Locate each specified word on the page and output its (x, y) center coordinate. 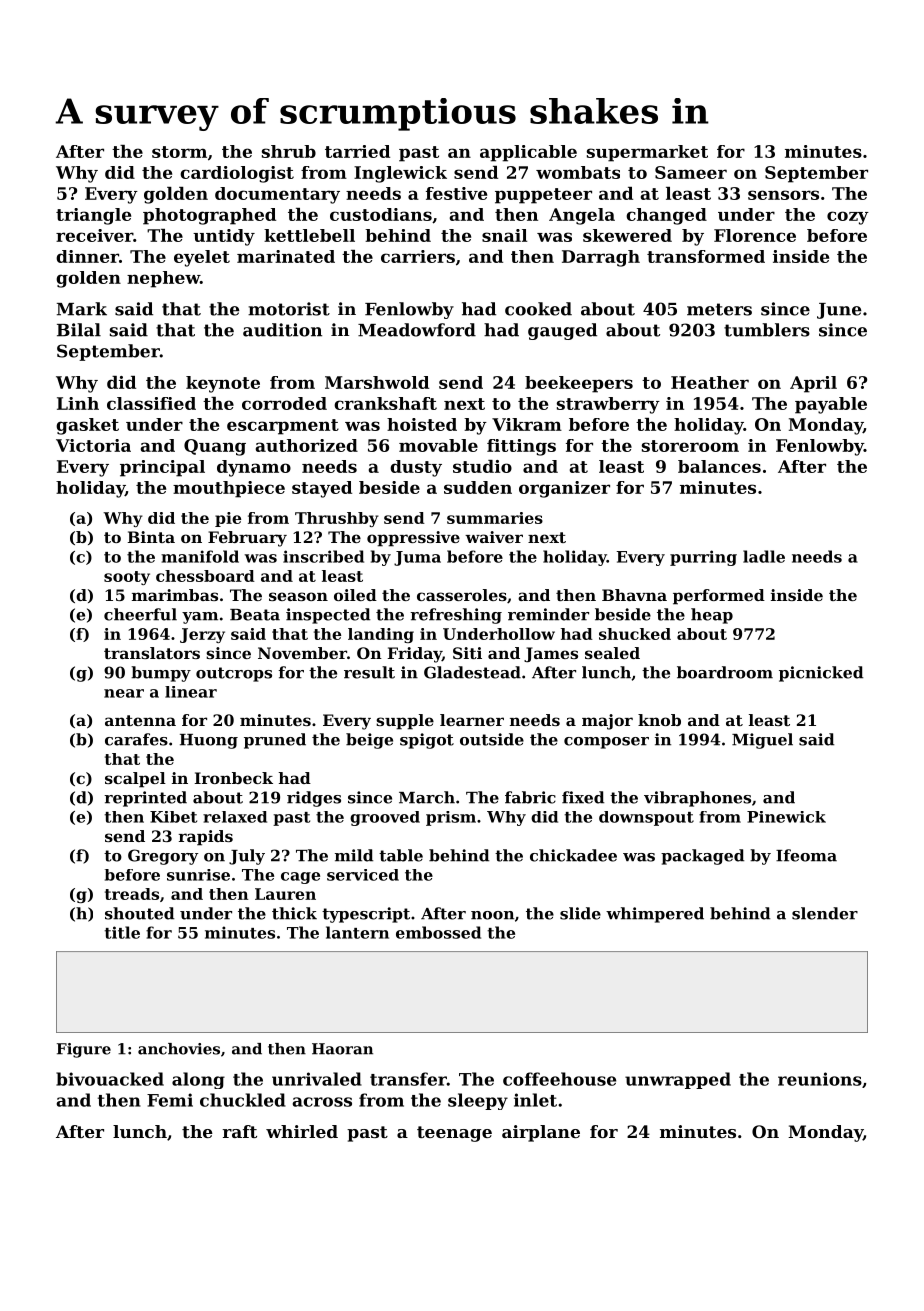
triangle (93, 216)
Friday (415, 655)
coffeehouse (559, 1079)
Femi (170, 1100)
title (122, 932)
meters (719, 309)
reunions (820, 1079)
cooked (538, 309)
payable (831, 405)
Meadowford (417, 330)
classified (151, 403)
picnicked (821, 674)
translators (152, 653)
